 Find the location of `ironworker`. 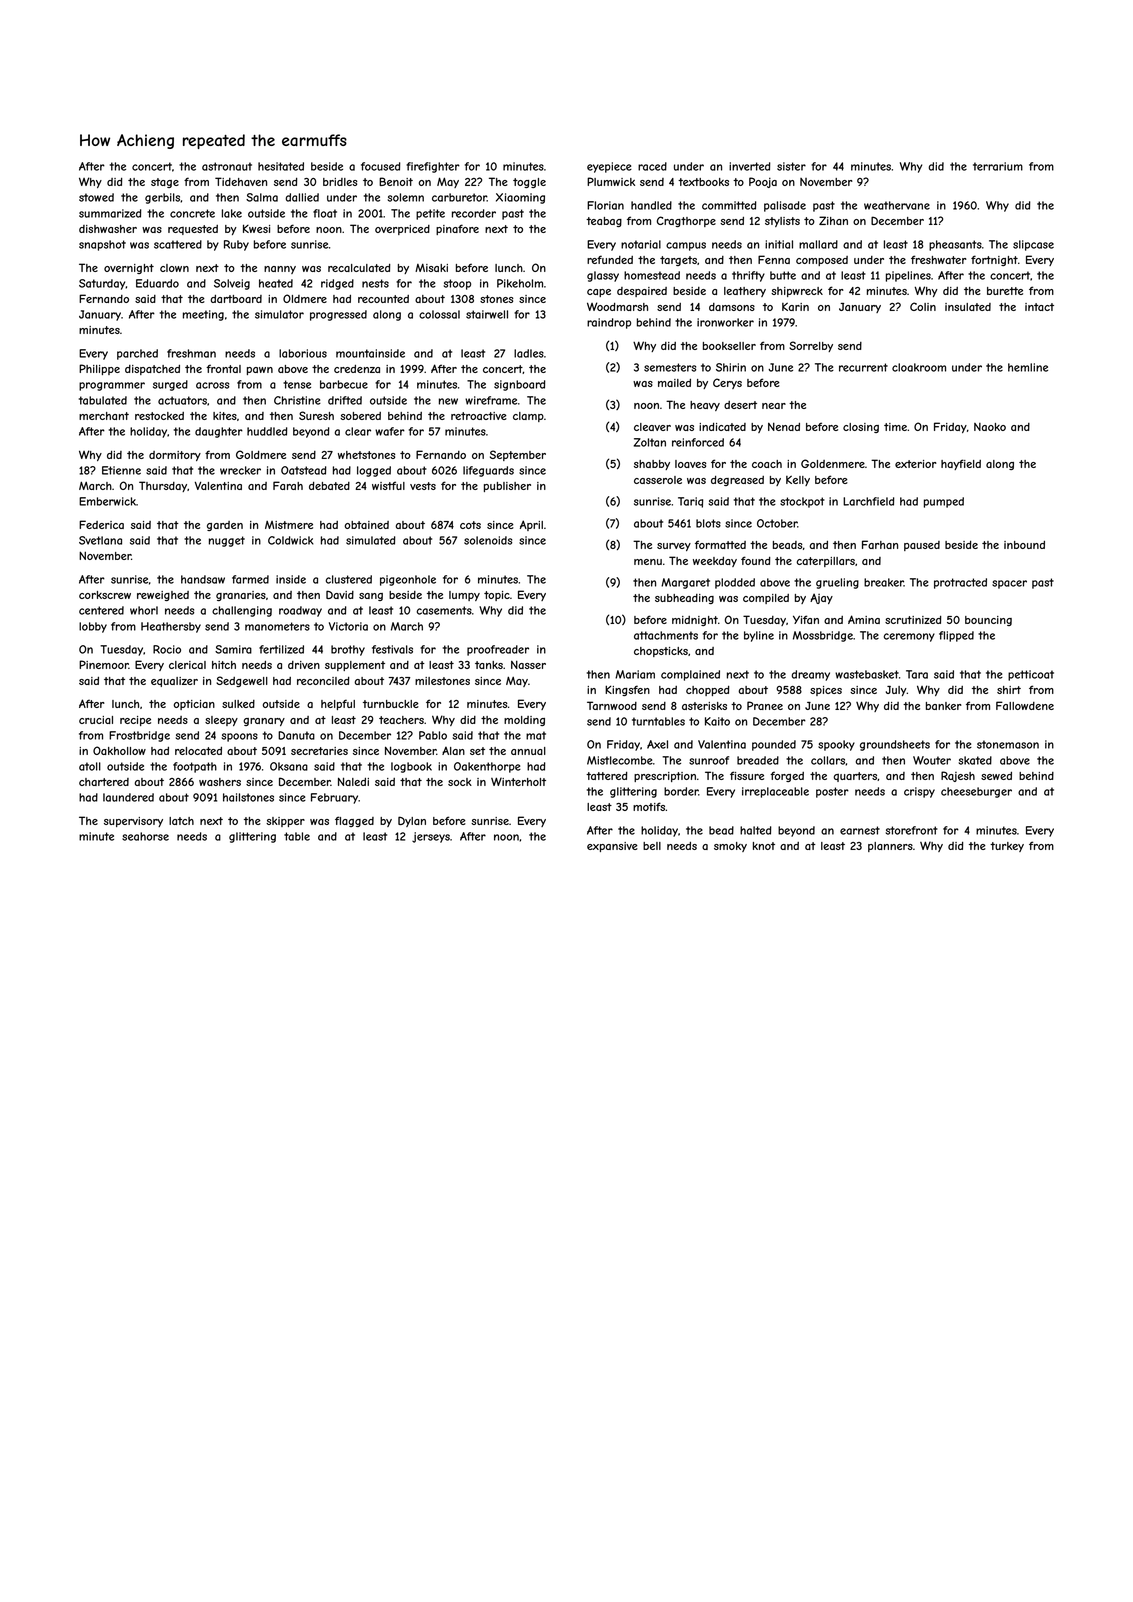

ironworker is located at coordinates (725, 322).
